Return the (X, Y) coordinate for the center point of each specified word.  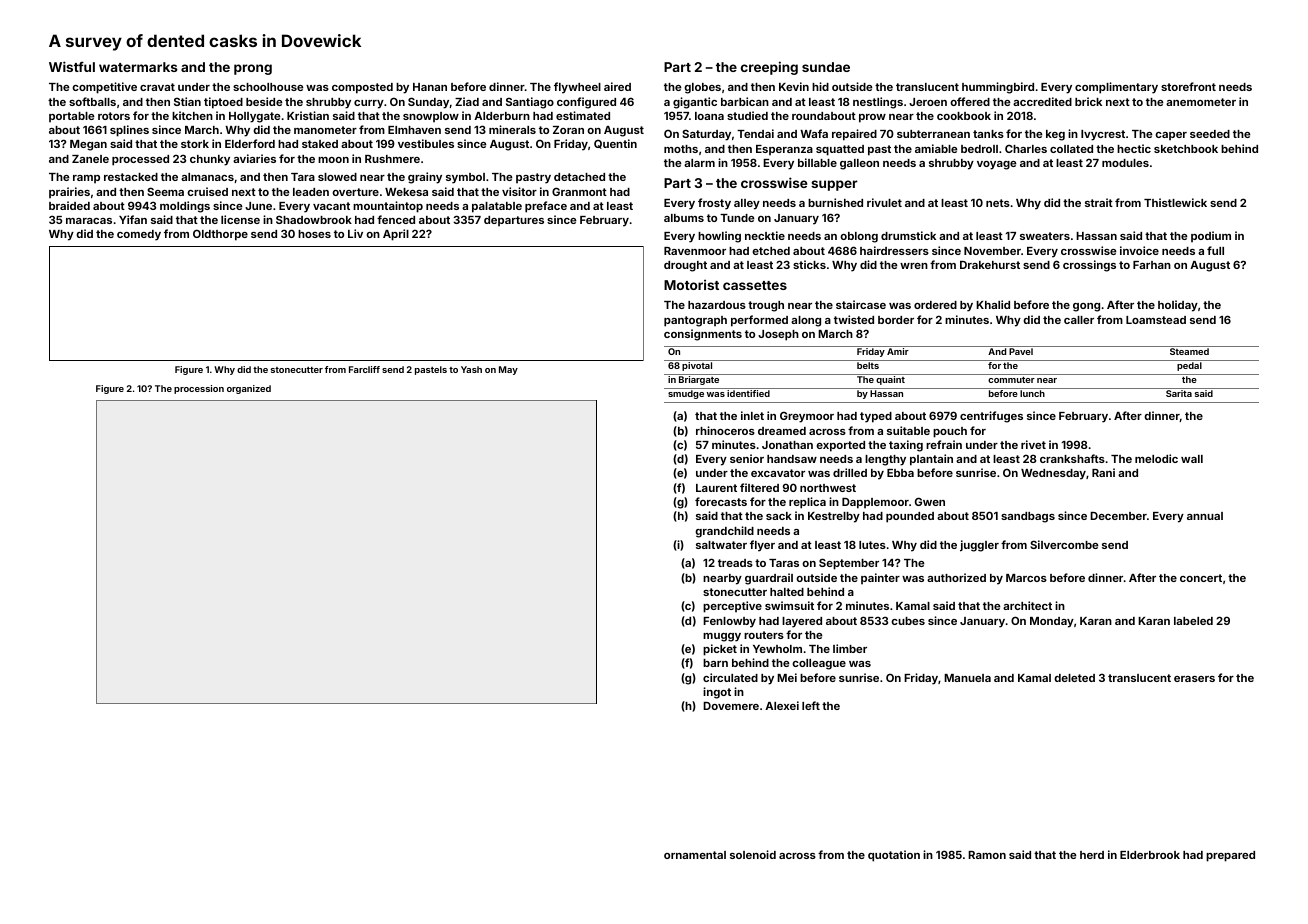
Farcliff (364, 369)
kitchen (192, 115)
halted (787, 592)
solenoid (753, 854)
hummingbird (998, 88)
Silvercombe (1064, 544)
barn (715, 663)
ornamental (695, 855)
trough (766, 306)
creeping (769, 68)
